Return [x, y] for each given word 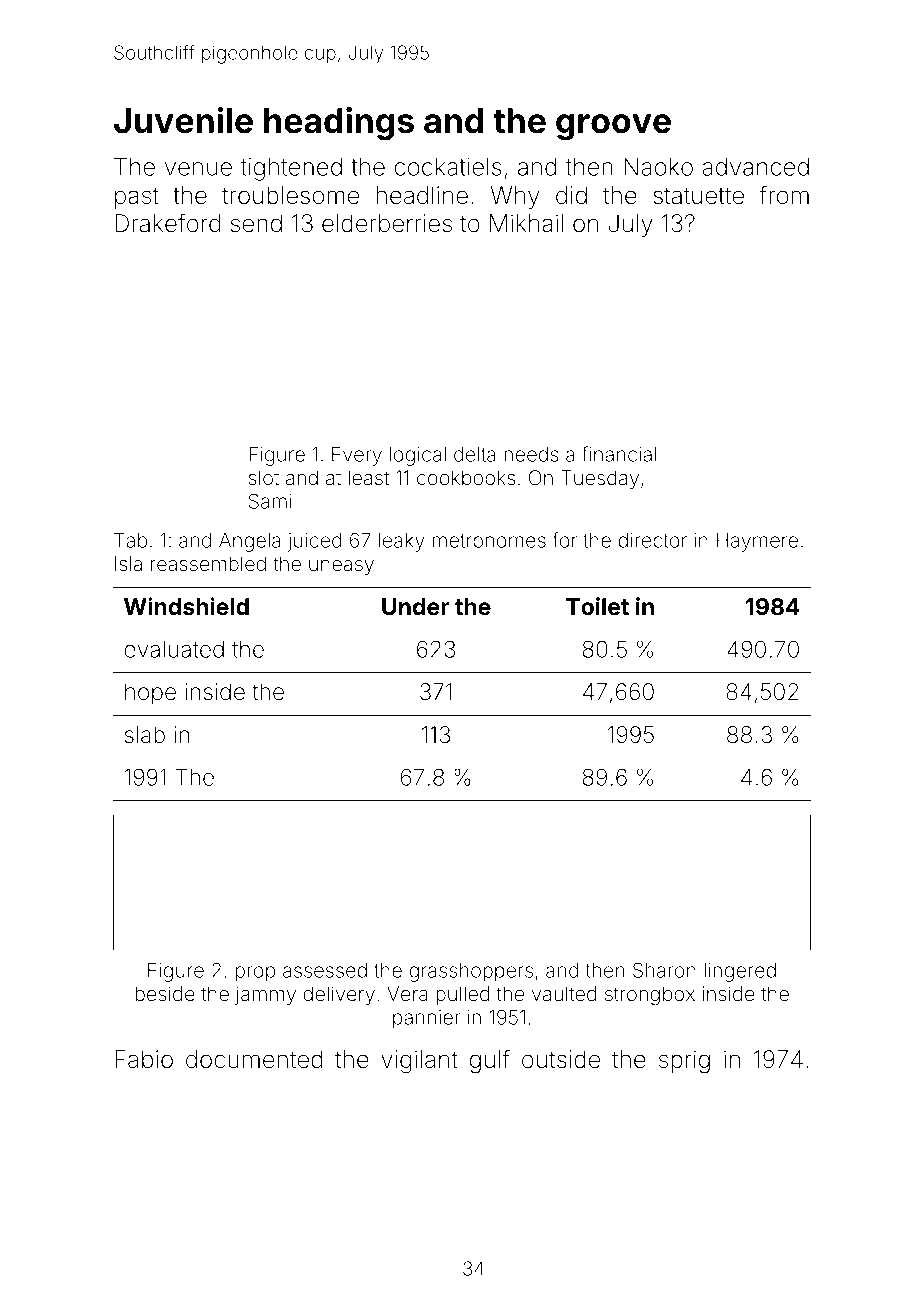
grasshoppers [471, 972]
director [652, 540]
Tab [130, 540]
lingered [740, 972]
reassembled [208, 563]
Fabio [144, 1059]
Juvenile [183, 120]
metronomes [489, 541]
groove [613, 127]
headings [339, 124]
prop [255, 974]
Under [415, 607]
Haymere [757, 542]
